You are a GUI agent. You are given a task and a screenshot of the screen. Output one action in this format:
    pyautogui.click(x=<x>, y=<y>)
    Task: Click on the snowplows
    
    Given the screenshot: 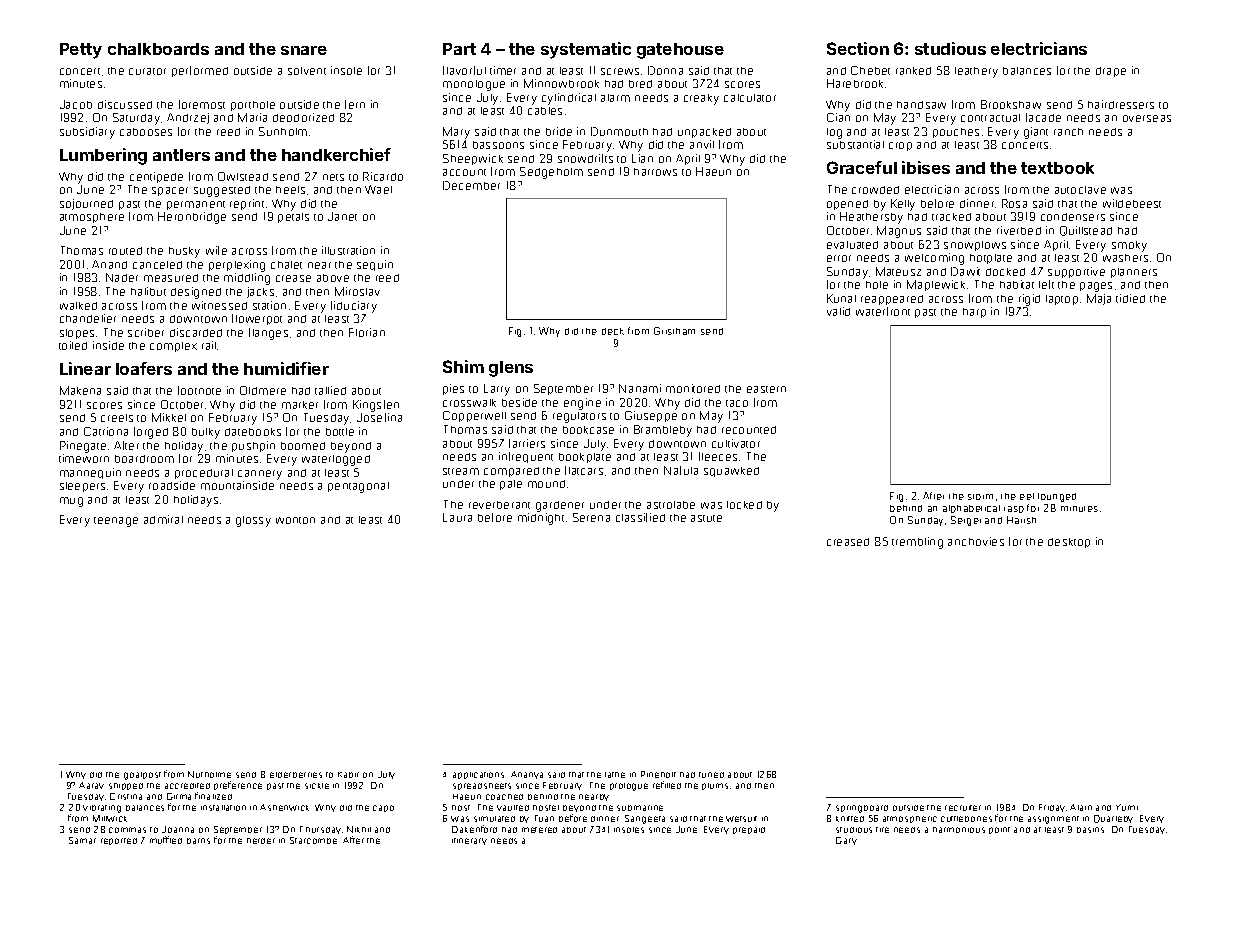 What is the action you would take?
    pyautogui.click(x=975, y=246)
